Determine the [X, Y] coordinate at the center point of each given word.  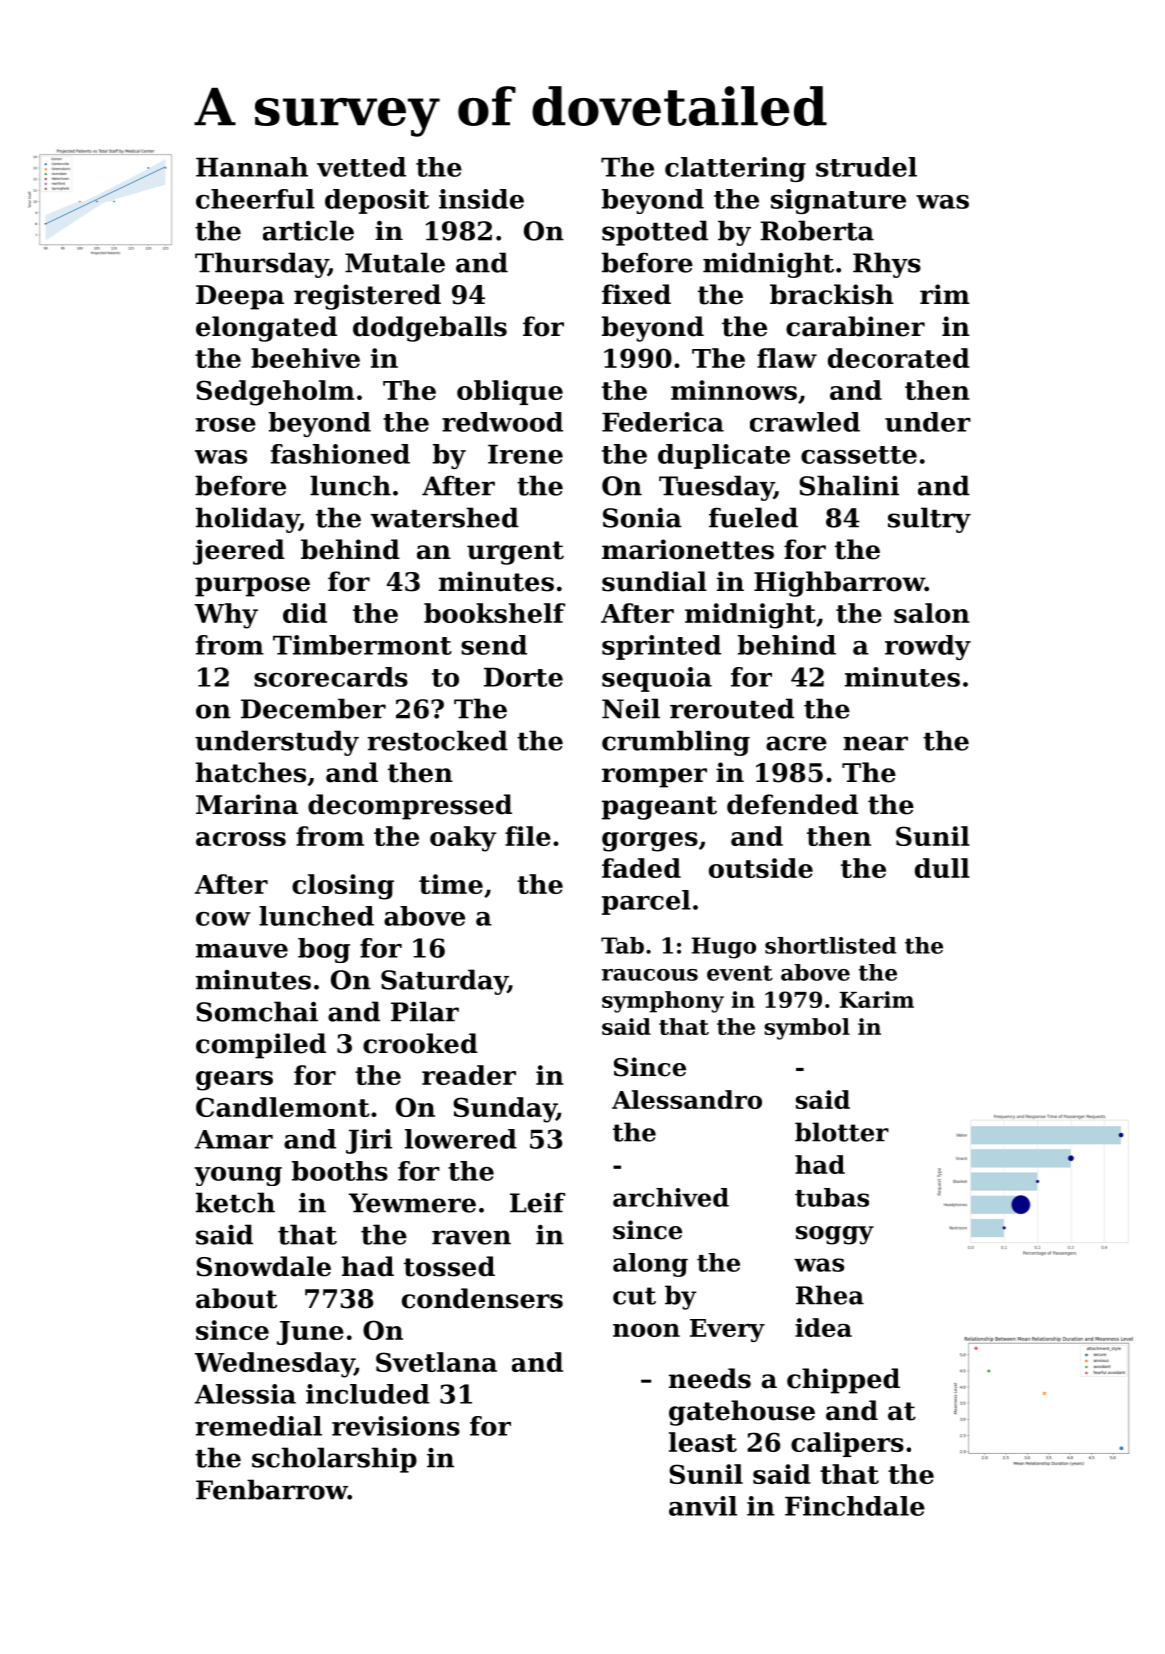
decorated [899, 358]
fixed [636, 294]
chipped [843, 1381]
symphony [663, 1002]
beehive [305, 358]
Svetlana [436, 1362]
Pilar [425, 1011]
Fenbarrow [272, 1489]
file [528, 836]
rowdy [928, 647]
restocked [437, 740]
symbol [807, 1029]
